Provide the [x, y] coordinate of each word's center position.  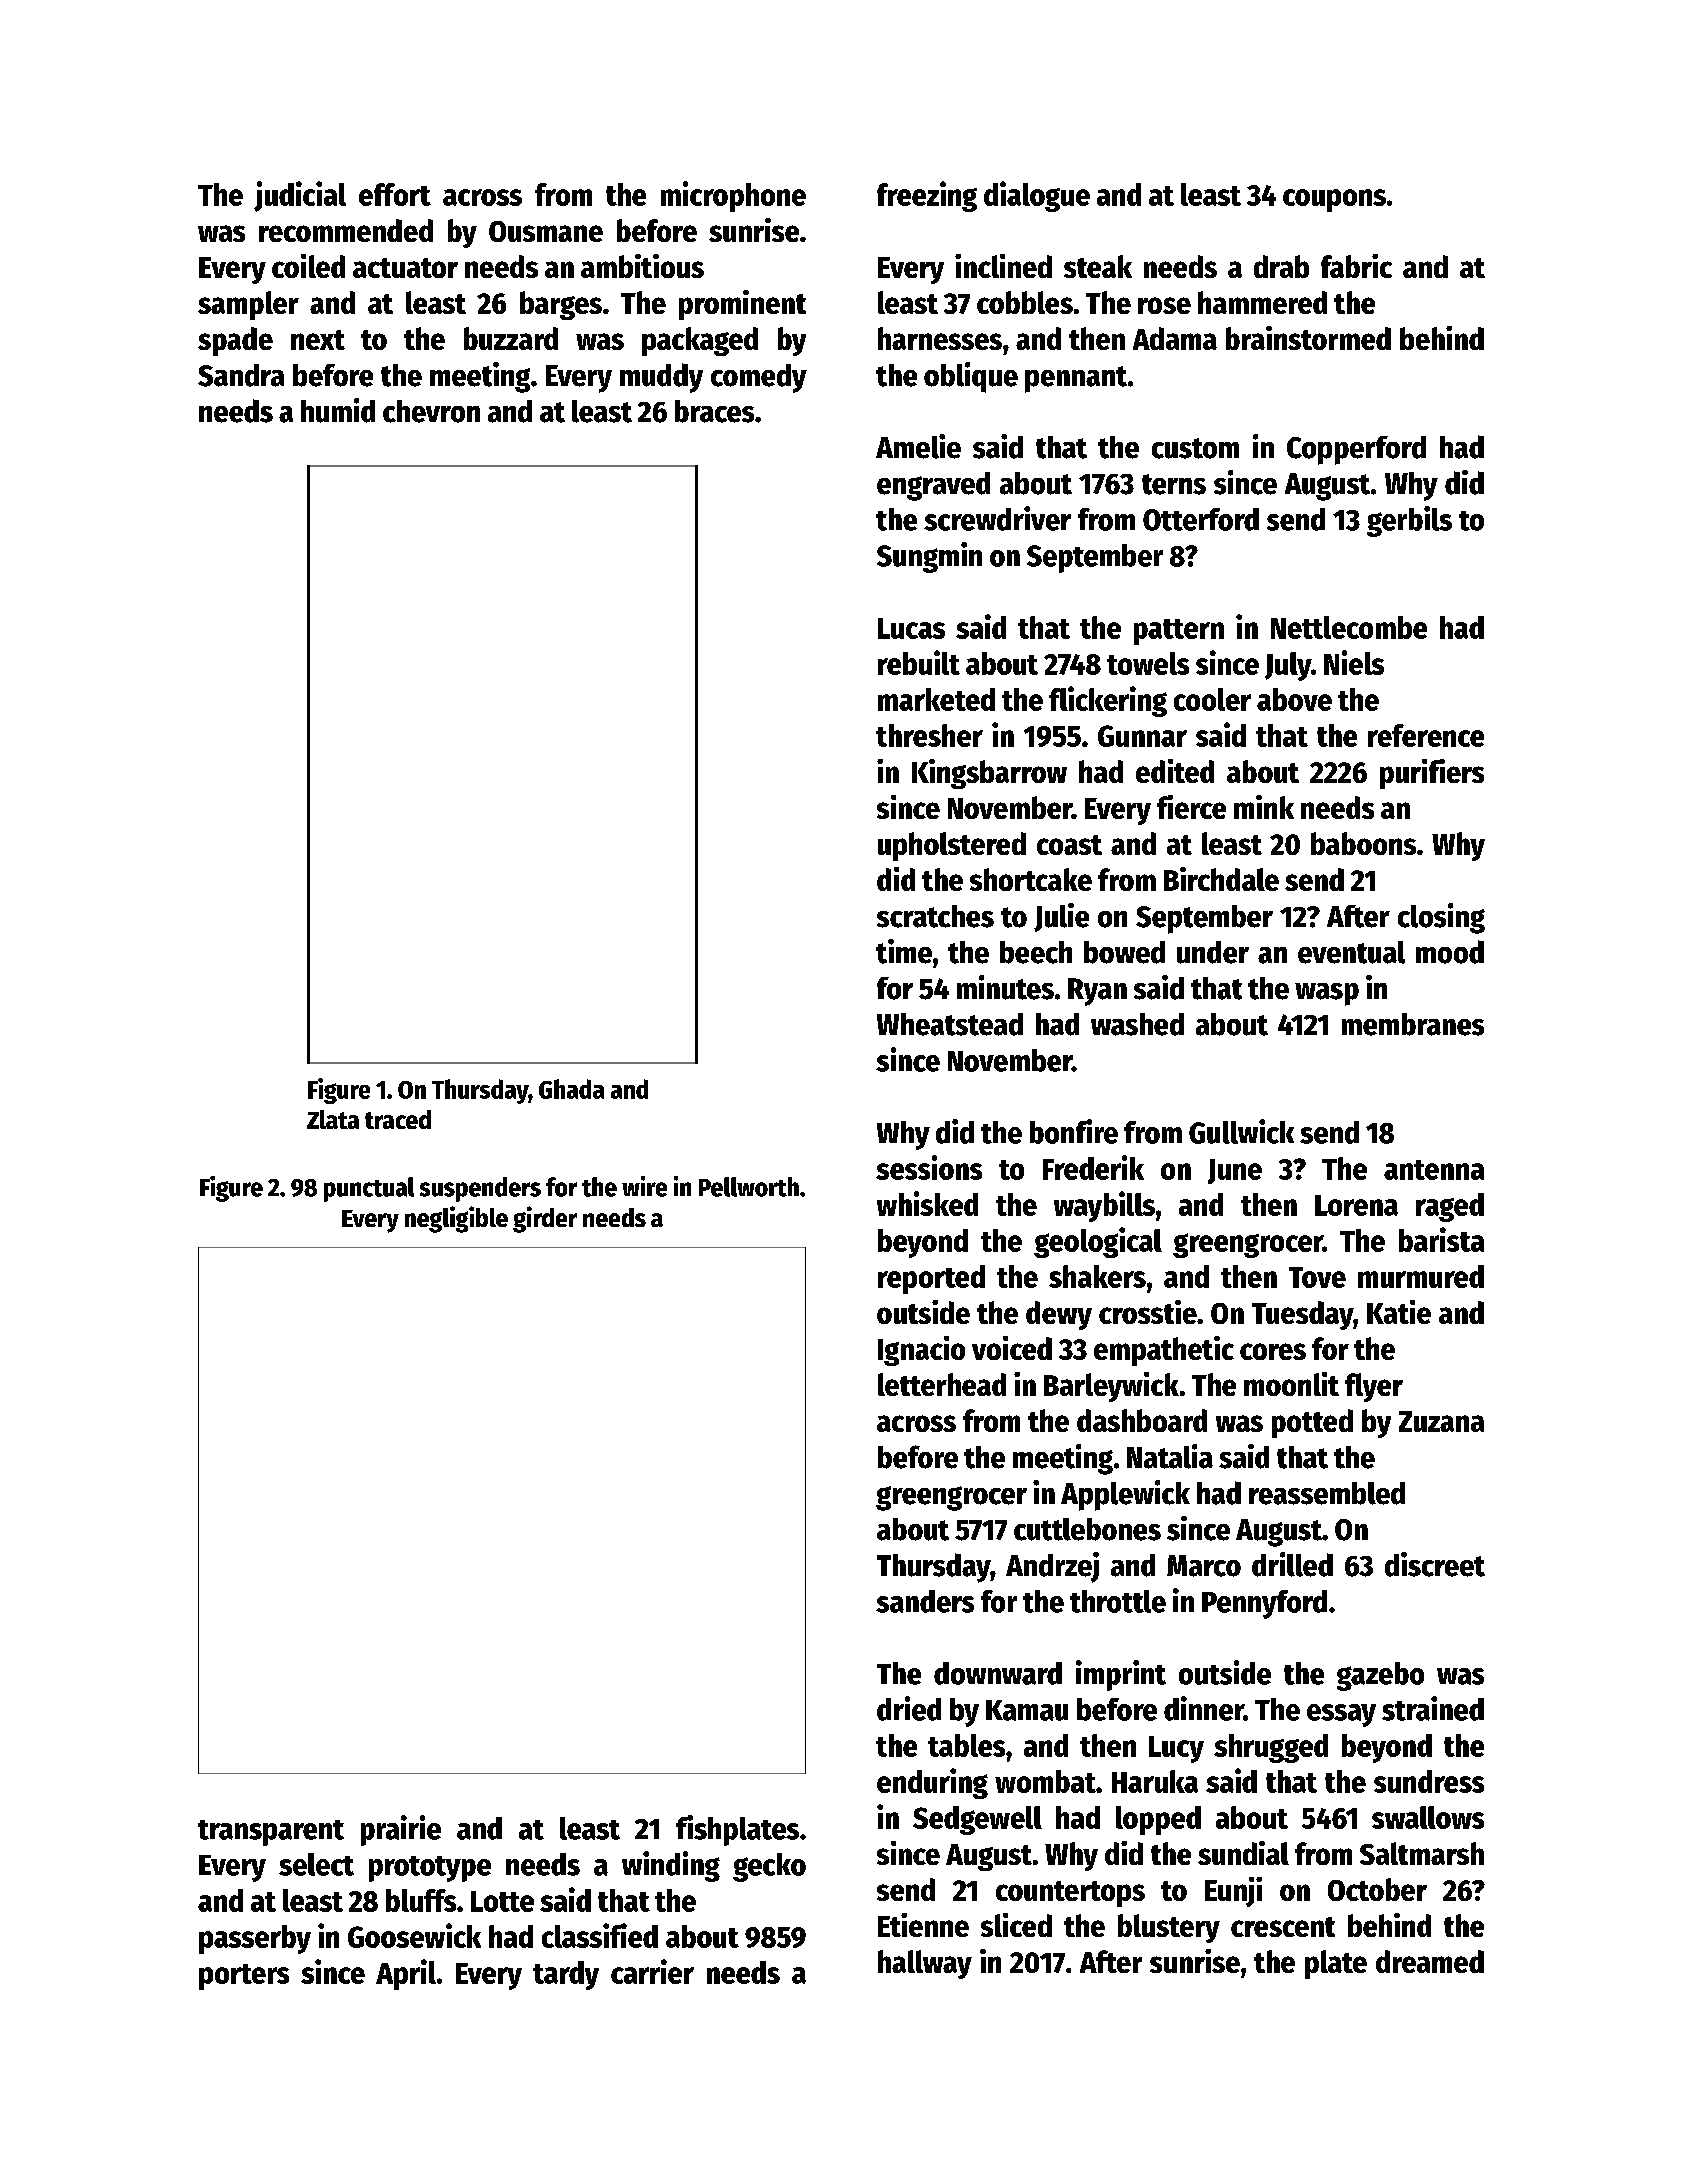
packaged [700, 341]
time [904, 951]
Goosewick [414, 1935]
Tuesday [1302, 1315]
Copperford [1356, 450]
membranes [1413, 1024]
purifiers [1432, 774]
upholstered [952, 846]
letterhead [942, 1384]
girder [545, 1219]
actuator [405, 268]
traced [398, 1119]
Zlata [333, 1119]
